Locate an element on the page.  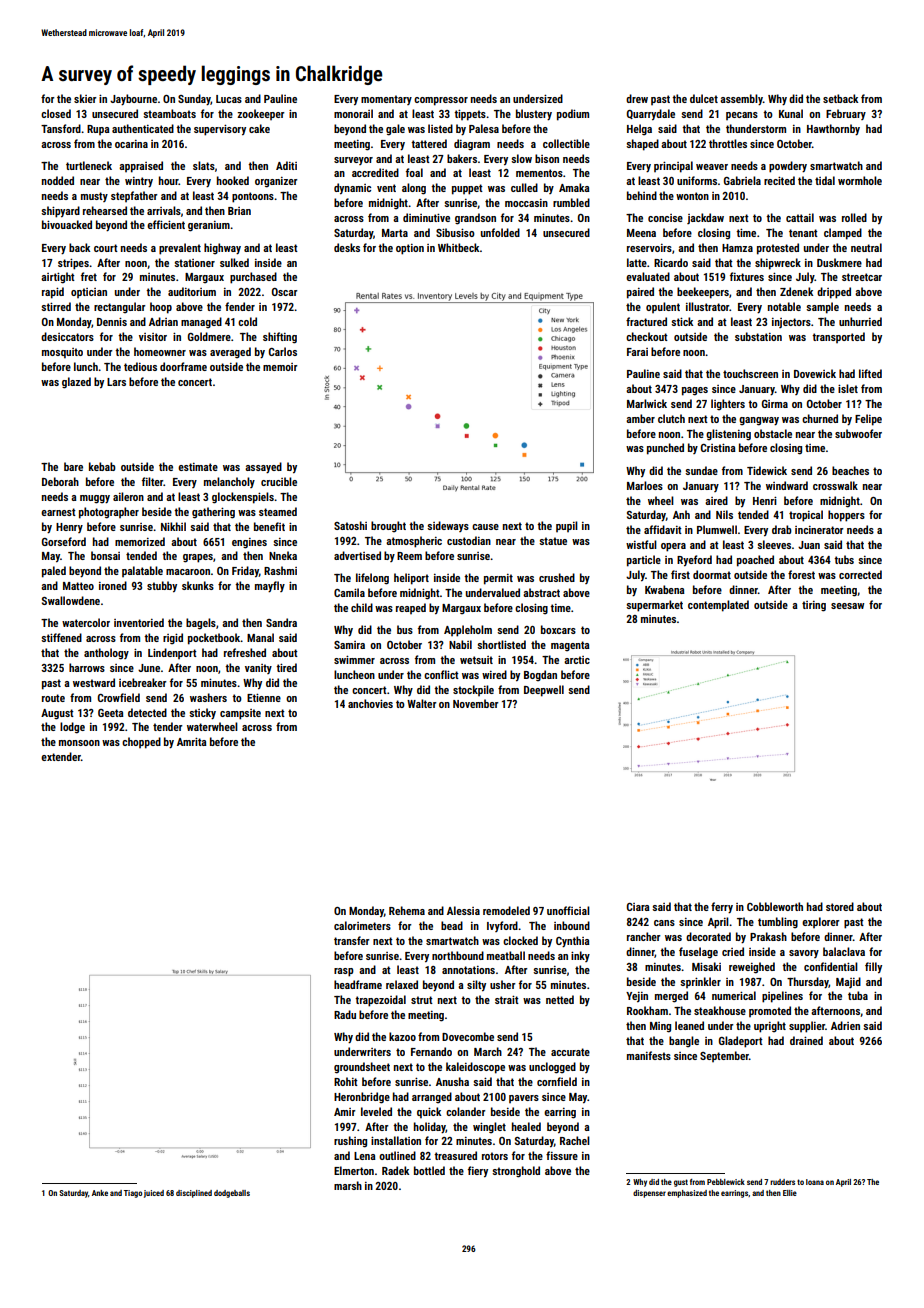
chopped is located at coordinates (141, 743).
